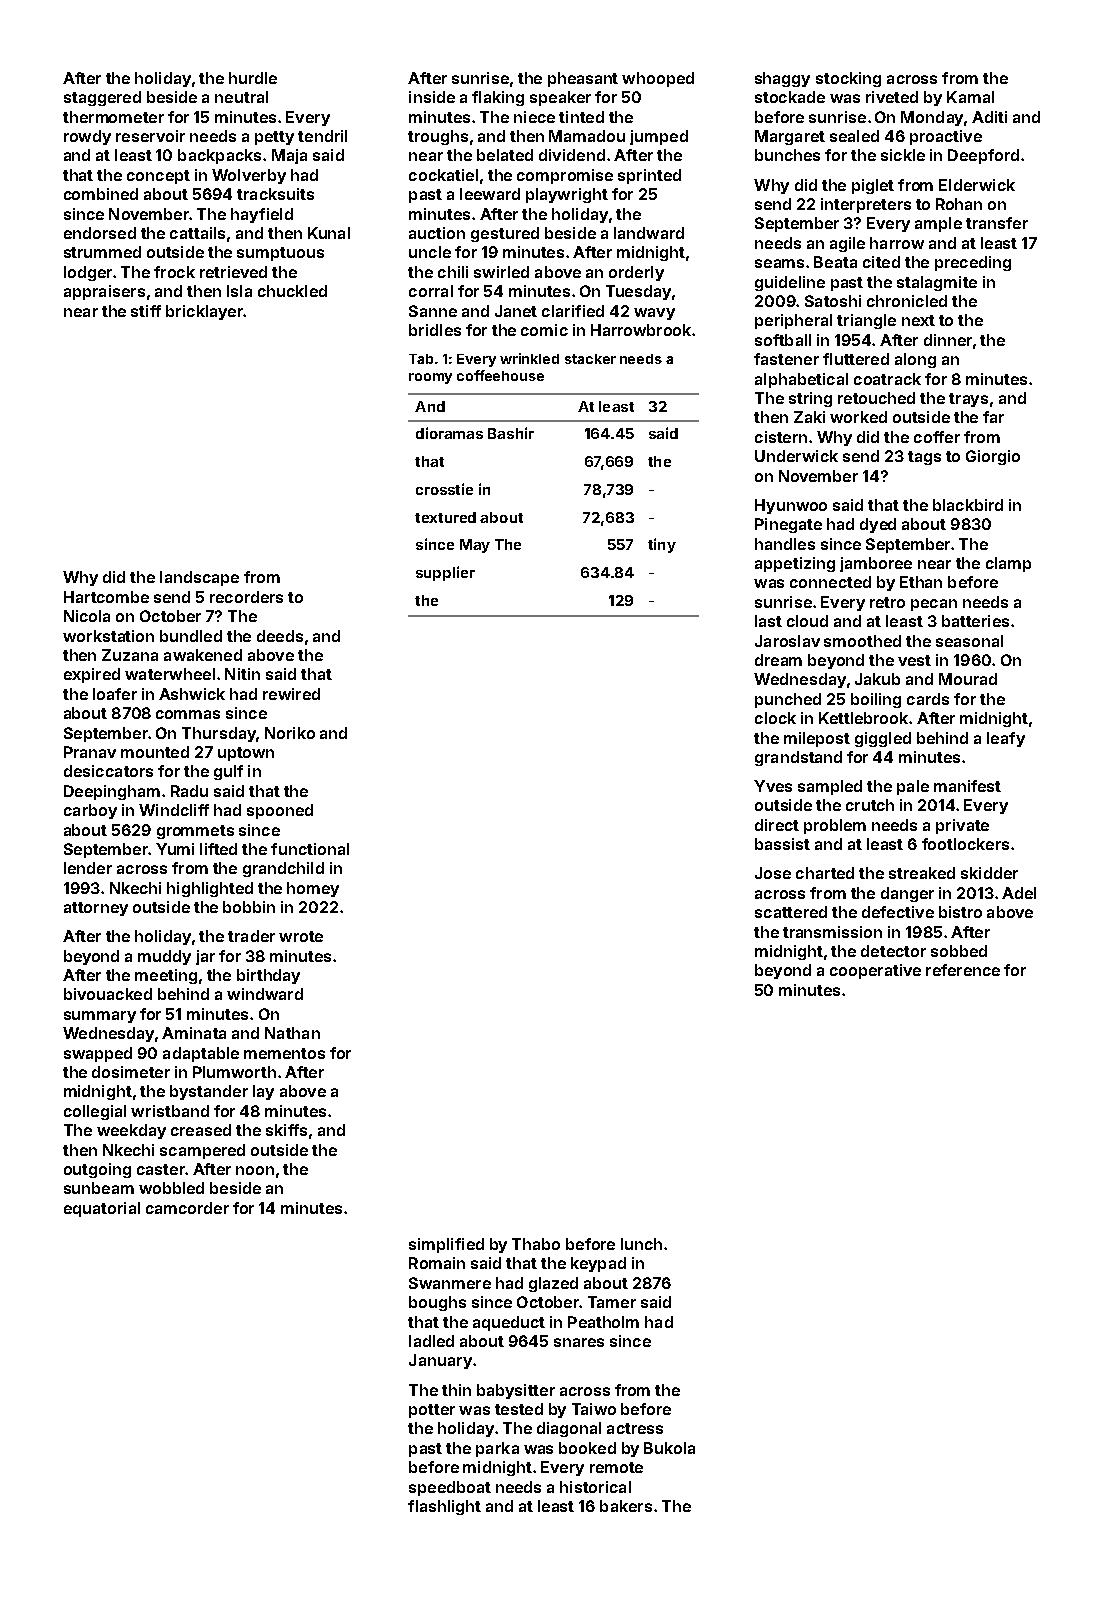 The height and width of the screenshot is (1603, 1107). I want to click on hayfield, so click(262, 215).
